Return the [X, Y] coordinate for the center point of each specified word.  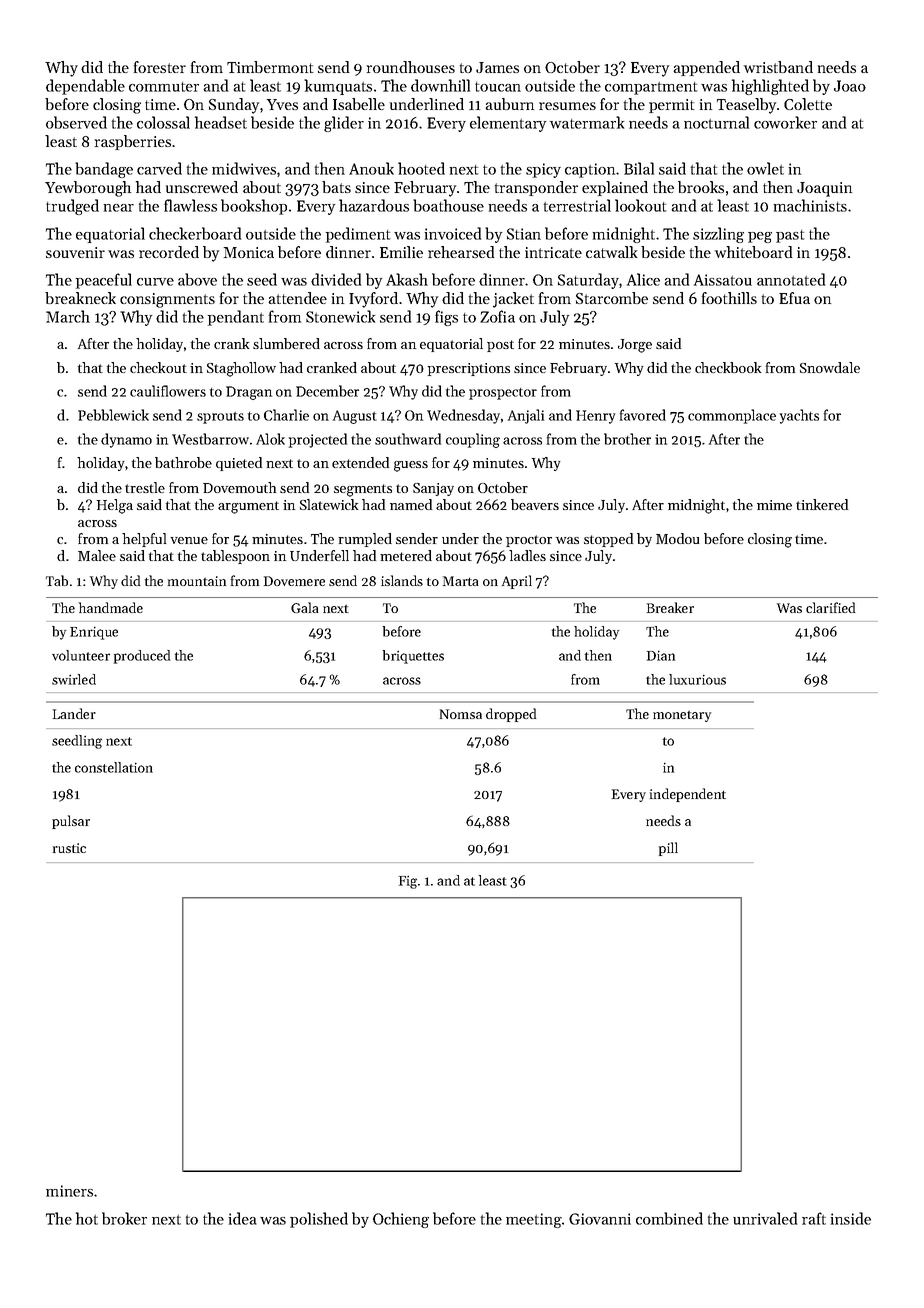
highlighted [770, 87]
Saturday [588, 281]
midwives [244, 168]
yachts [799, 416]
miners [69, 1191]
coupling [473, 440]
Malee [97, 555]
